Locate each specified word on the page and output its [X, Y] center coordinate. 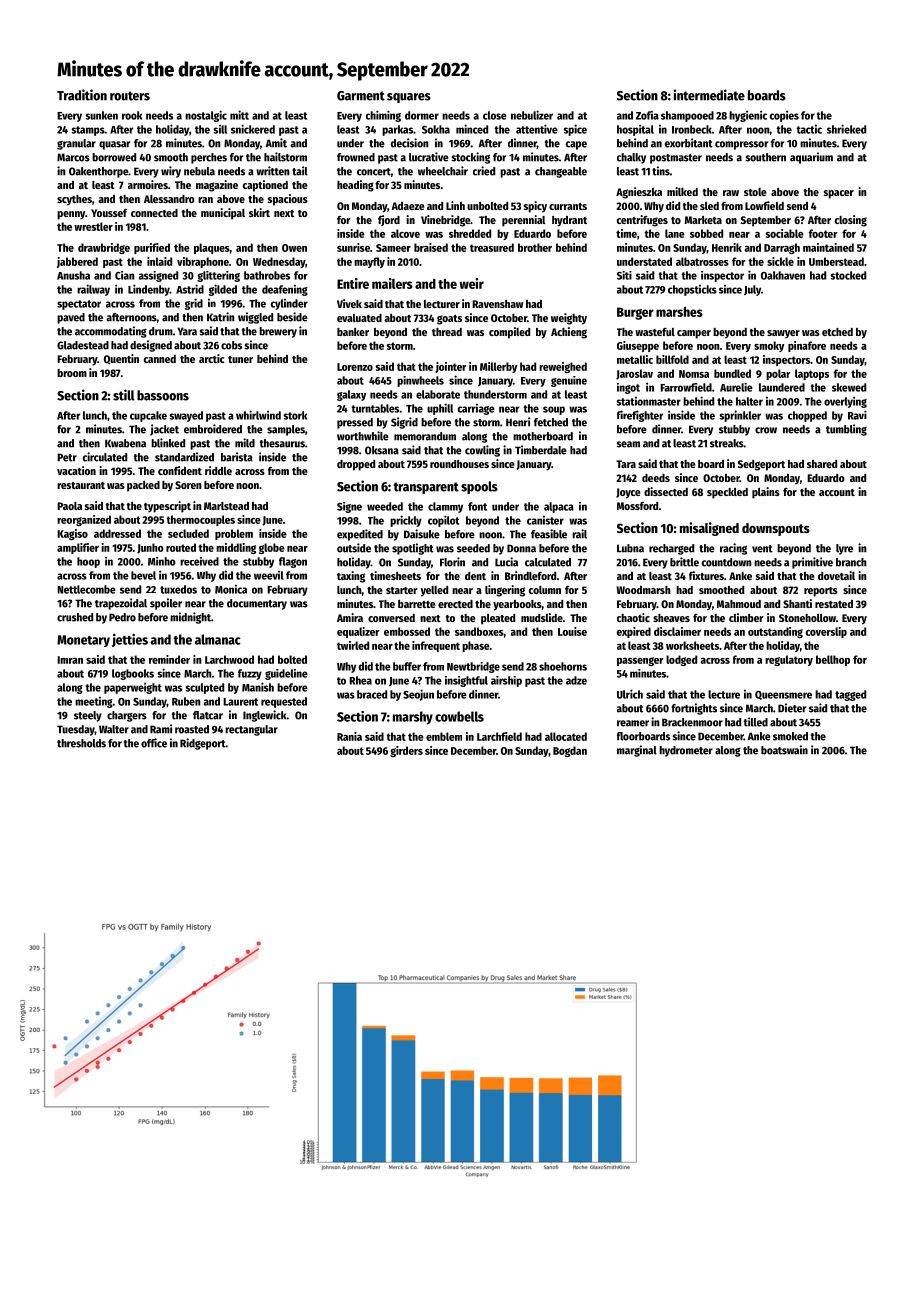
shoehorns [563, 666]
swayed [186, 416]
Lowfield [764, 205]
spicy [535, 207]
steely [88, 716]
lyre [844, 549]
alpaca [559, 507]
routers [130, 96]
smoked [790, 736]
